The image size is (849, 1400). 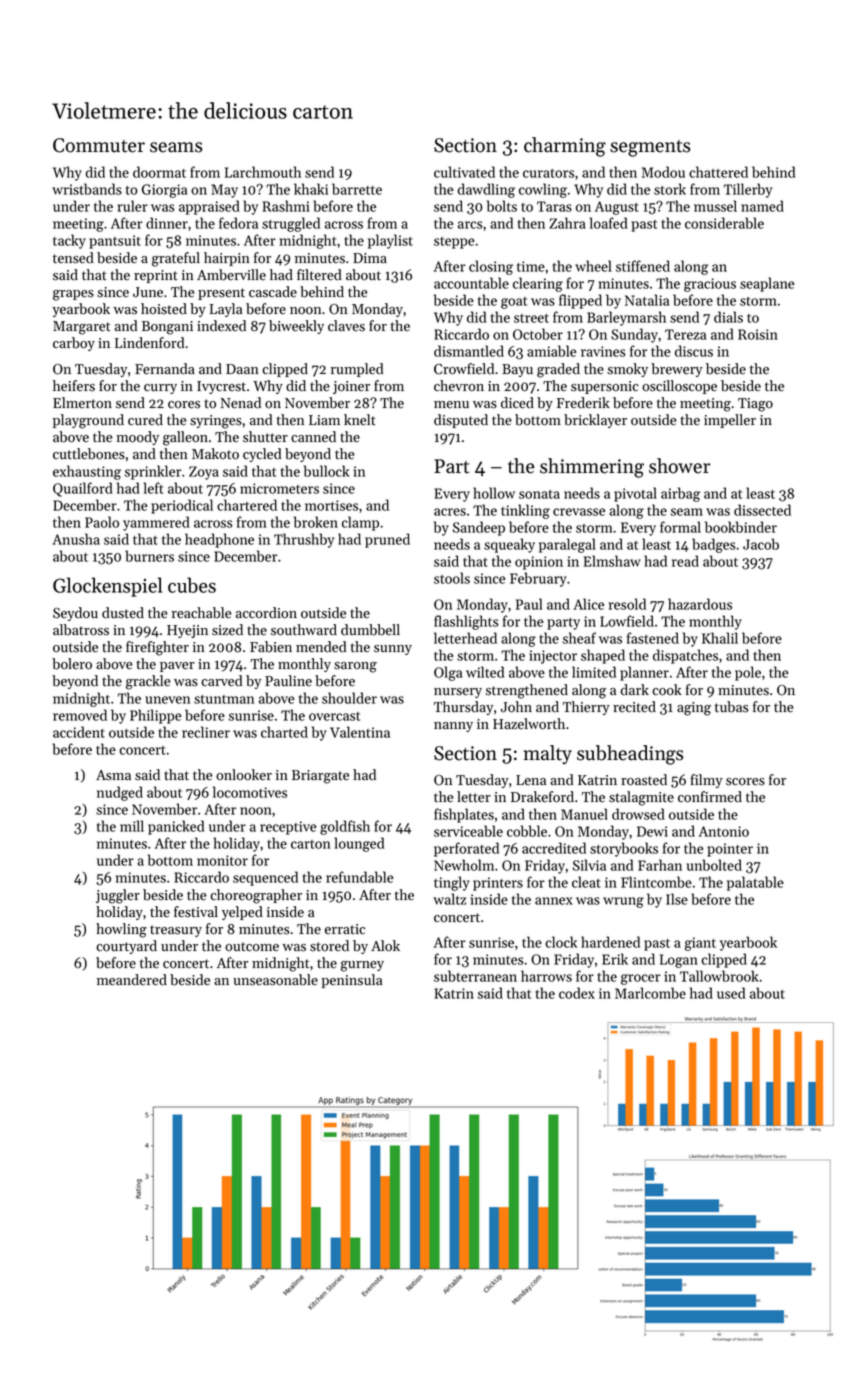 What do you see at coordinates (132, 826) in the screenshot?
I see `mill` at bounding box center [132, 826].
